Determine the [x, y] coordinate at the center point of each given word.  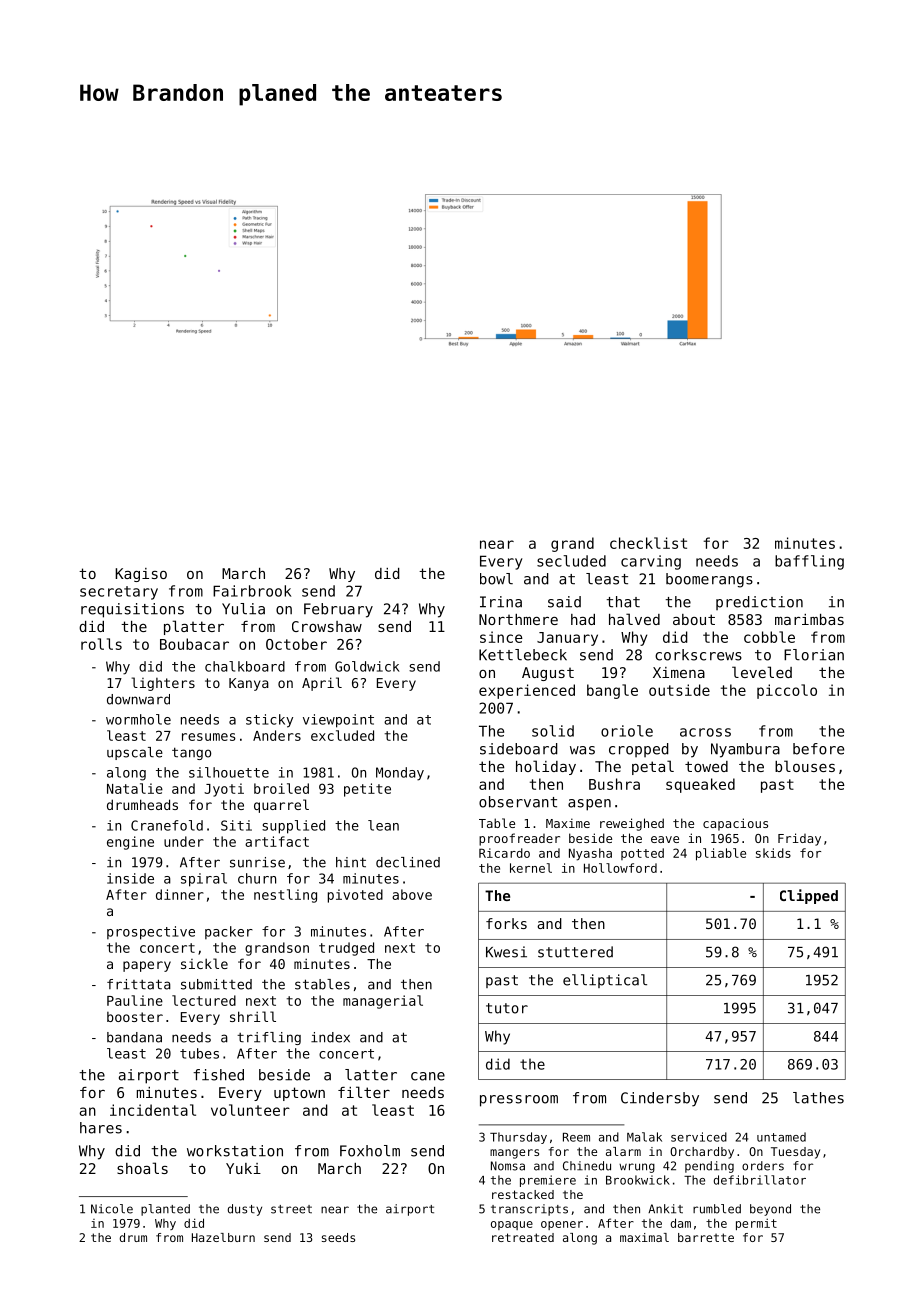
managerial [383, 1002]
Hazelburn [223, 1237]
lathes [818, 1098]
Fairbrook [252, 591]
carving [651, 562]
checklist [648, 543]
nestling [285, 896]
